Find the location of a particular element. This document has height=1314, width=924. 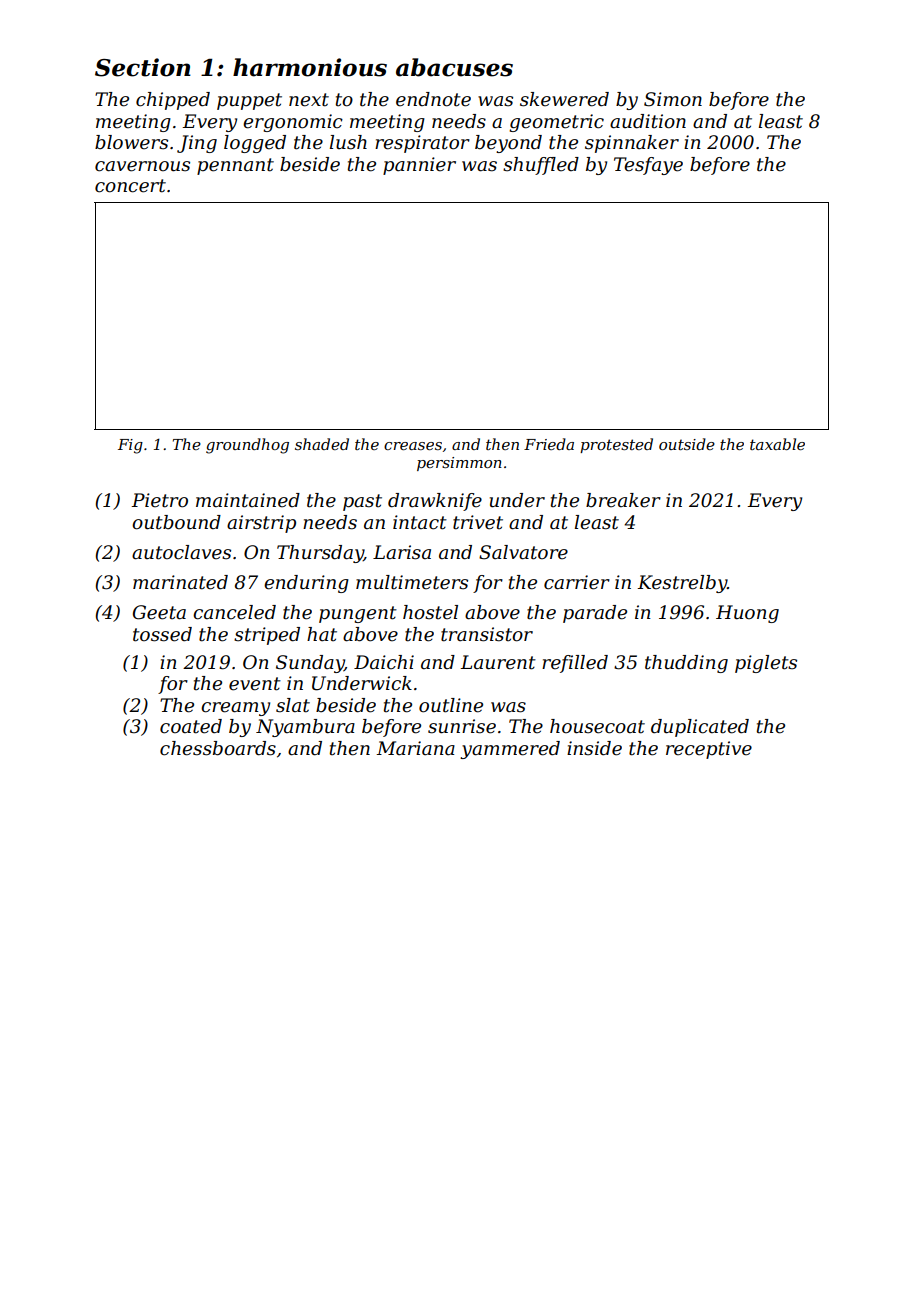

creamy is located at coordinates (235, 709).
